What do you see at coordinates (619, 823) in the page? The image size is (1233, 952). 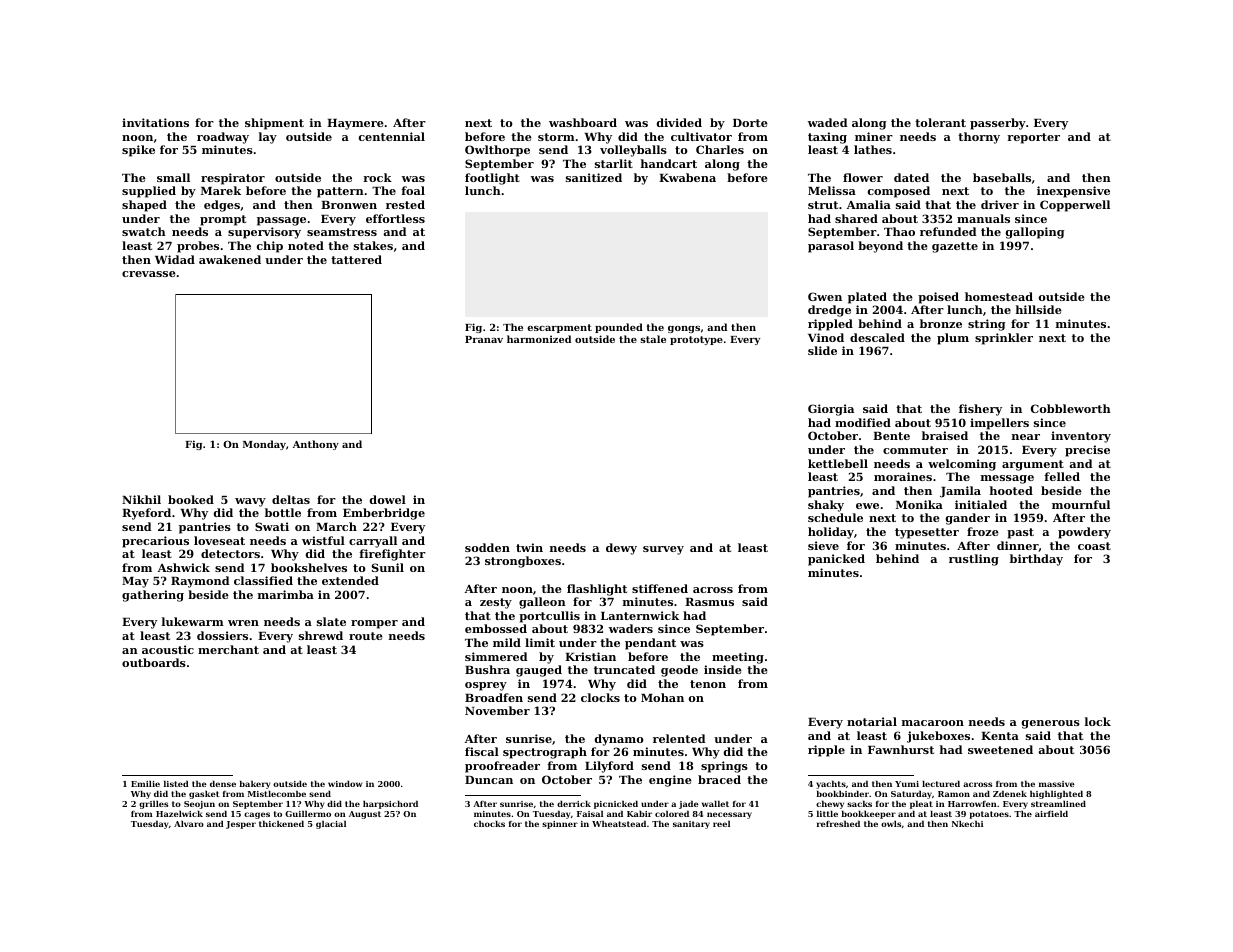 I see `Wheatstead` at bounding box center [619, 823].
